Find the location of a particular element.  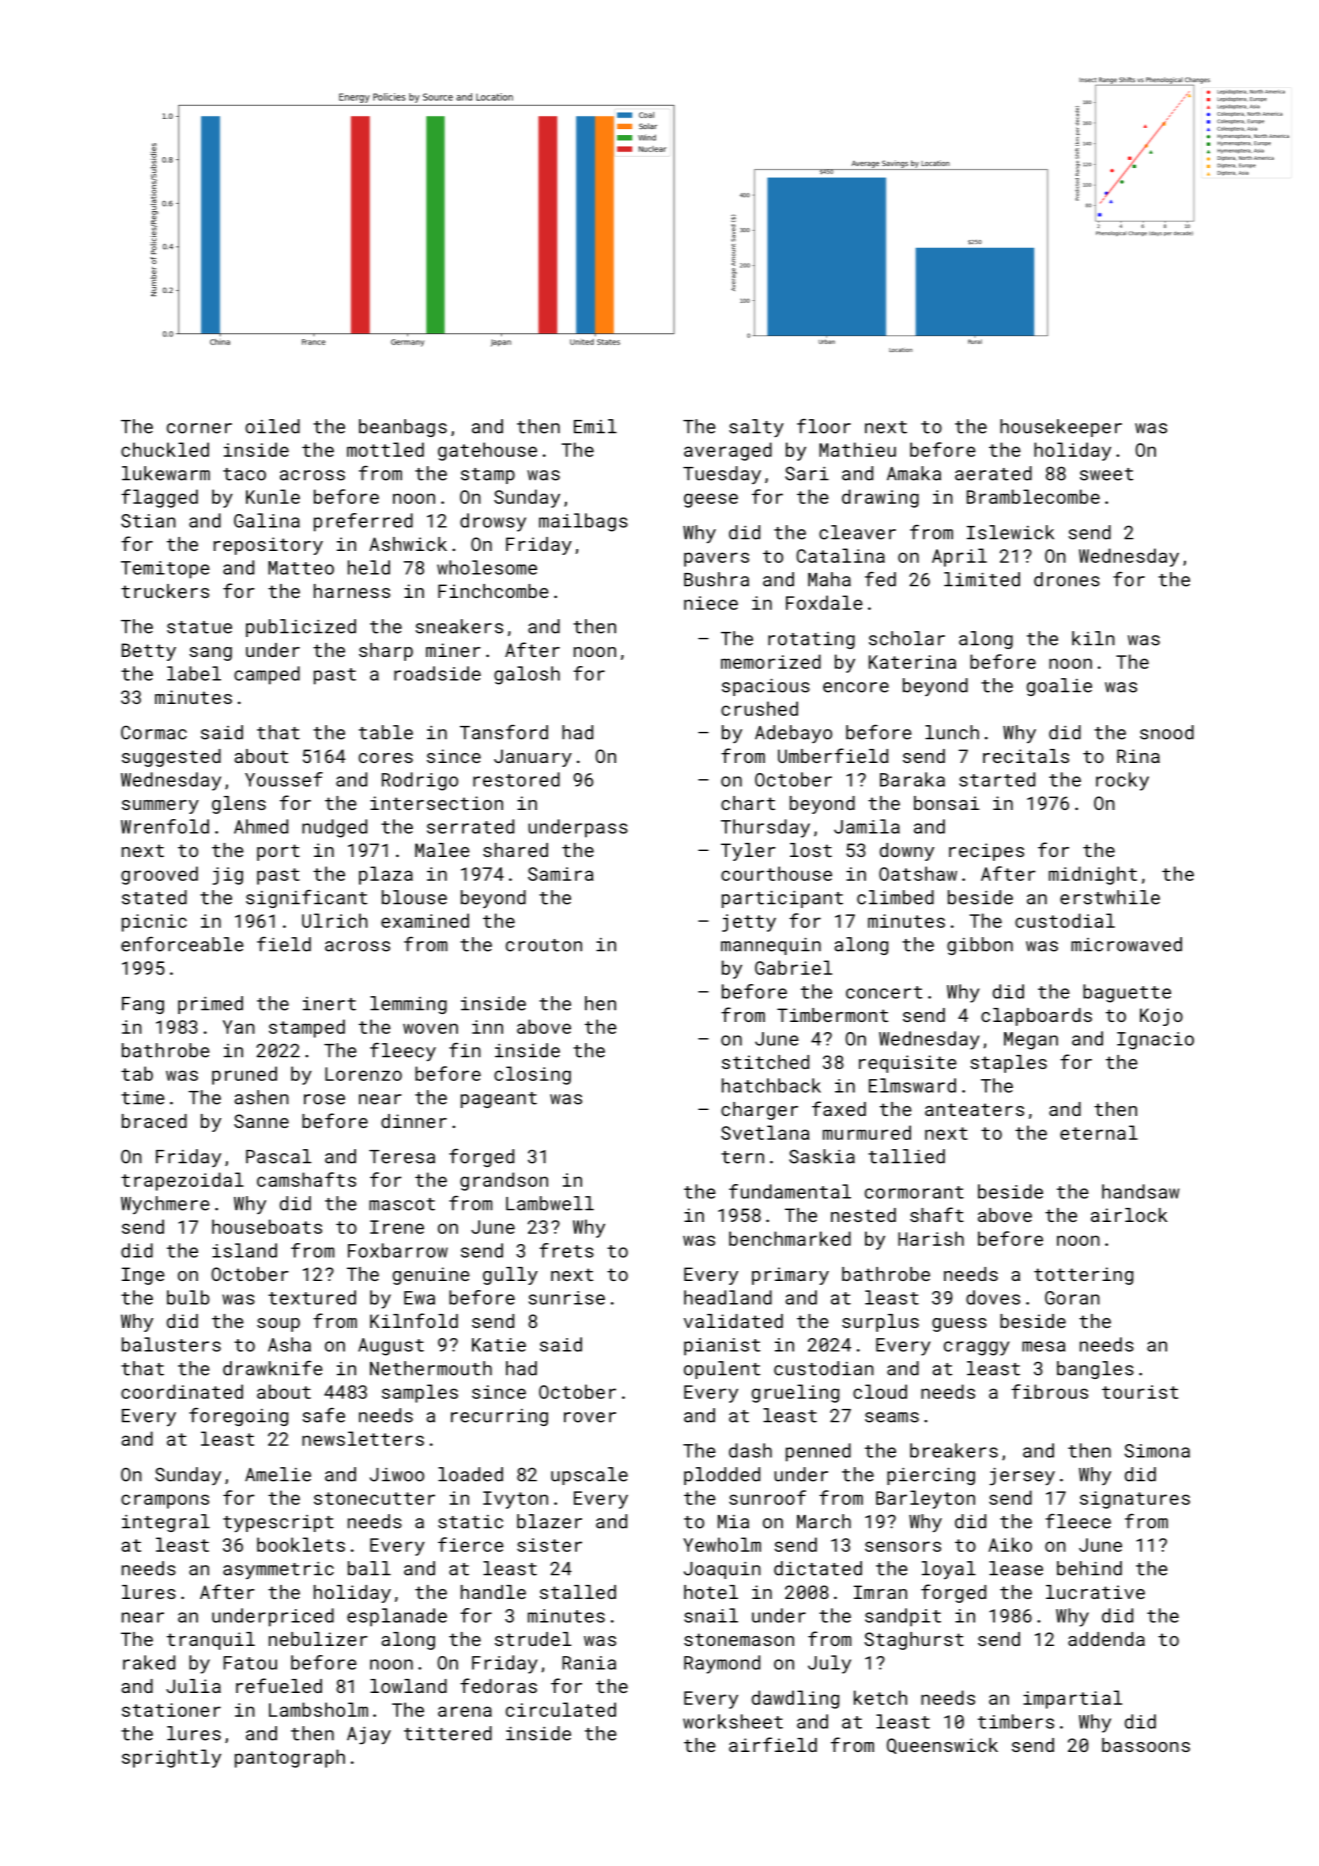

held is located at coordinates (369, 567).
